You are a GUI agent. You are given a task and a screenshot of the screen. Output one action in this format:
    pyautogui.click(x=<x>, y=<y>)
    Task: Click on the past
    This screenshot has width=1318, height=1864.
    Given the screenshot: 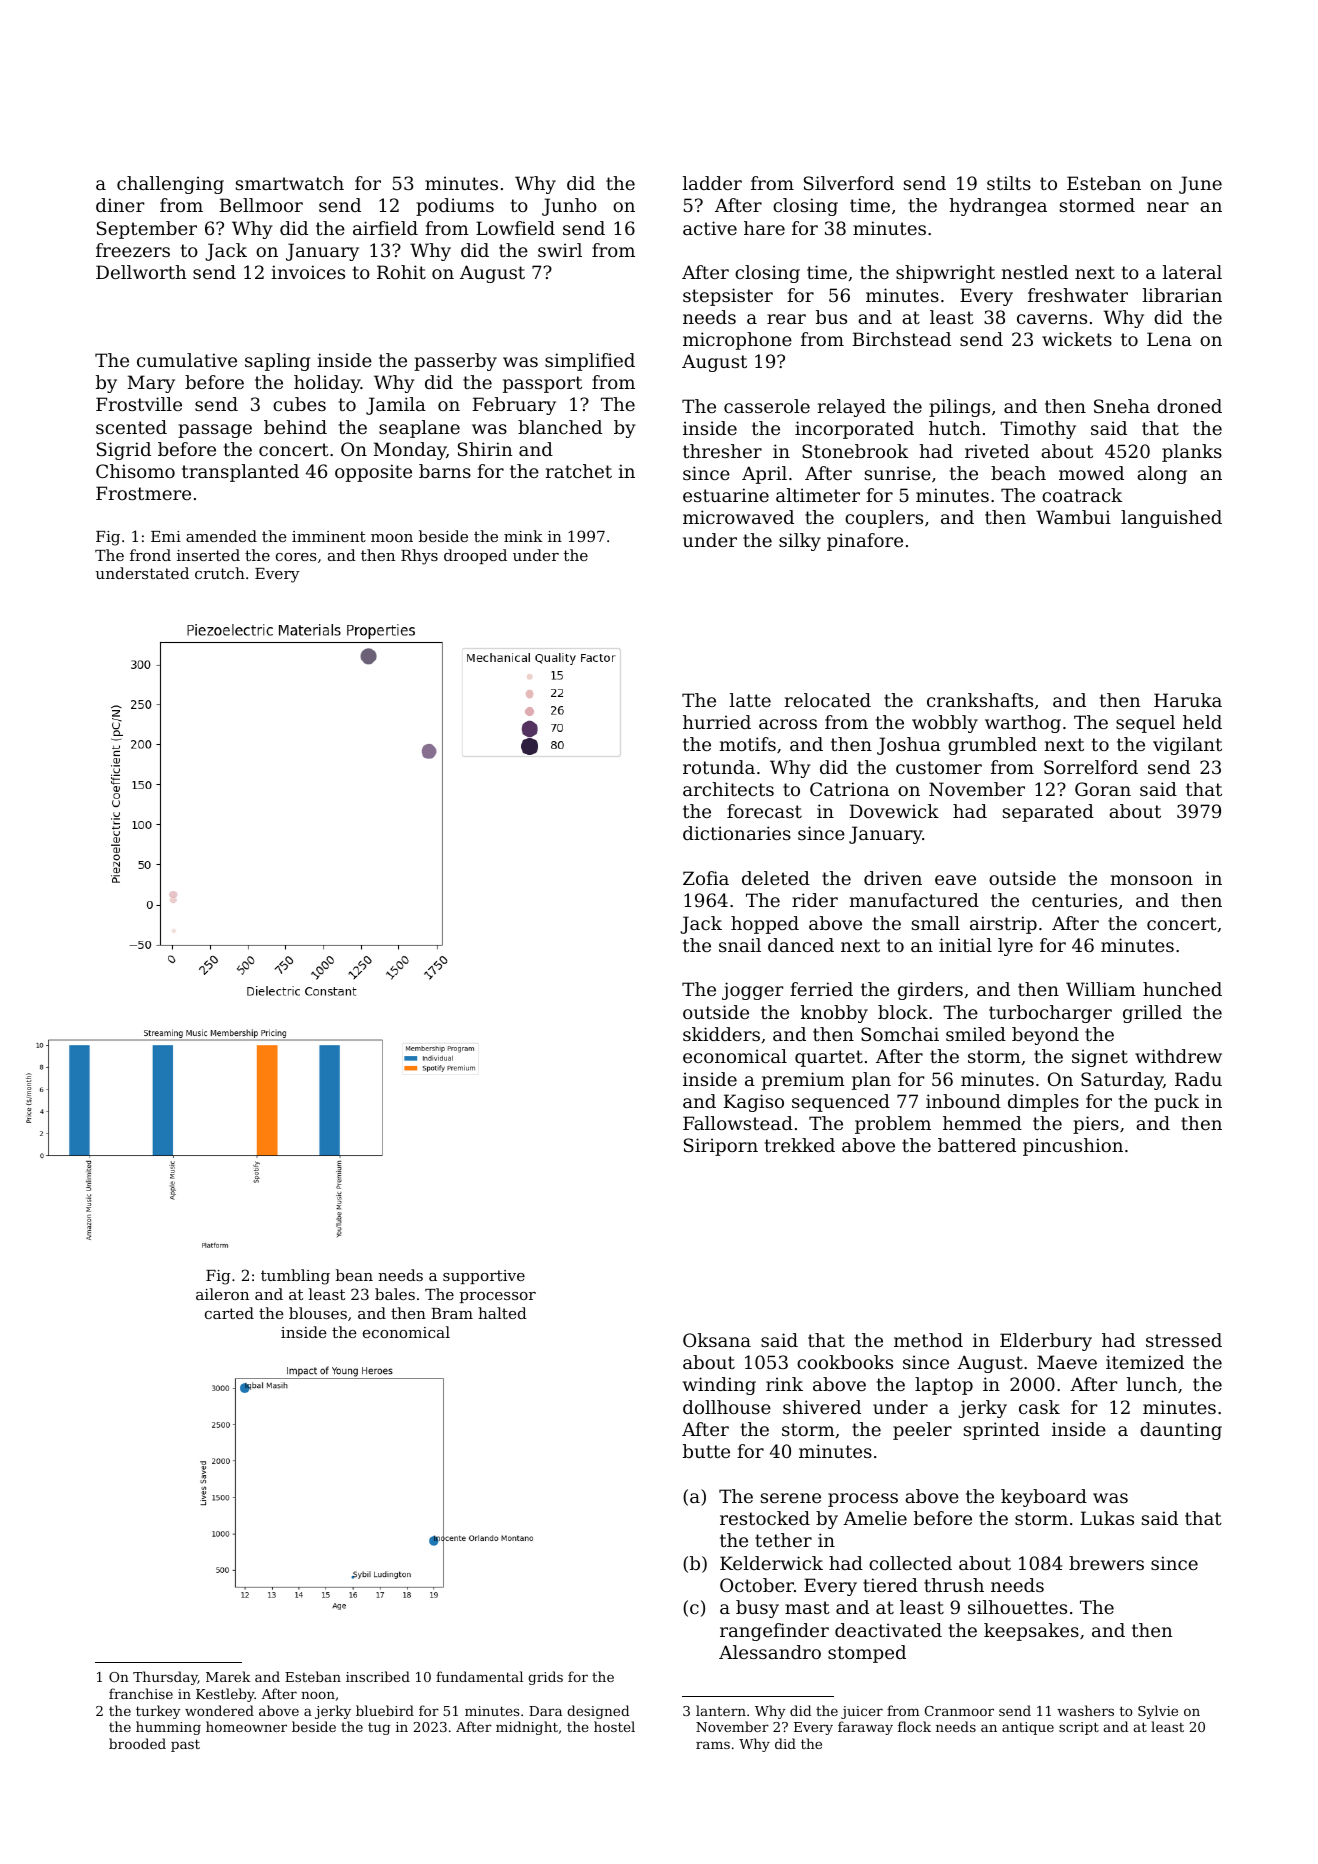 What is the action you would take?
    pyautogui.click(x=185, y=1745)
